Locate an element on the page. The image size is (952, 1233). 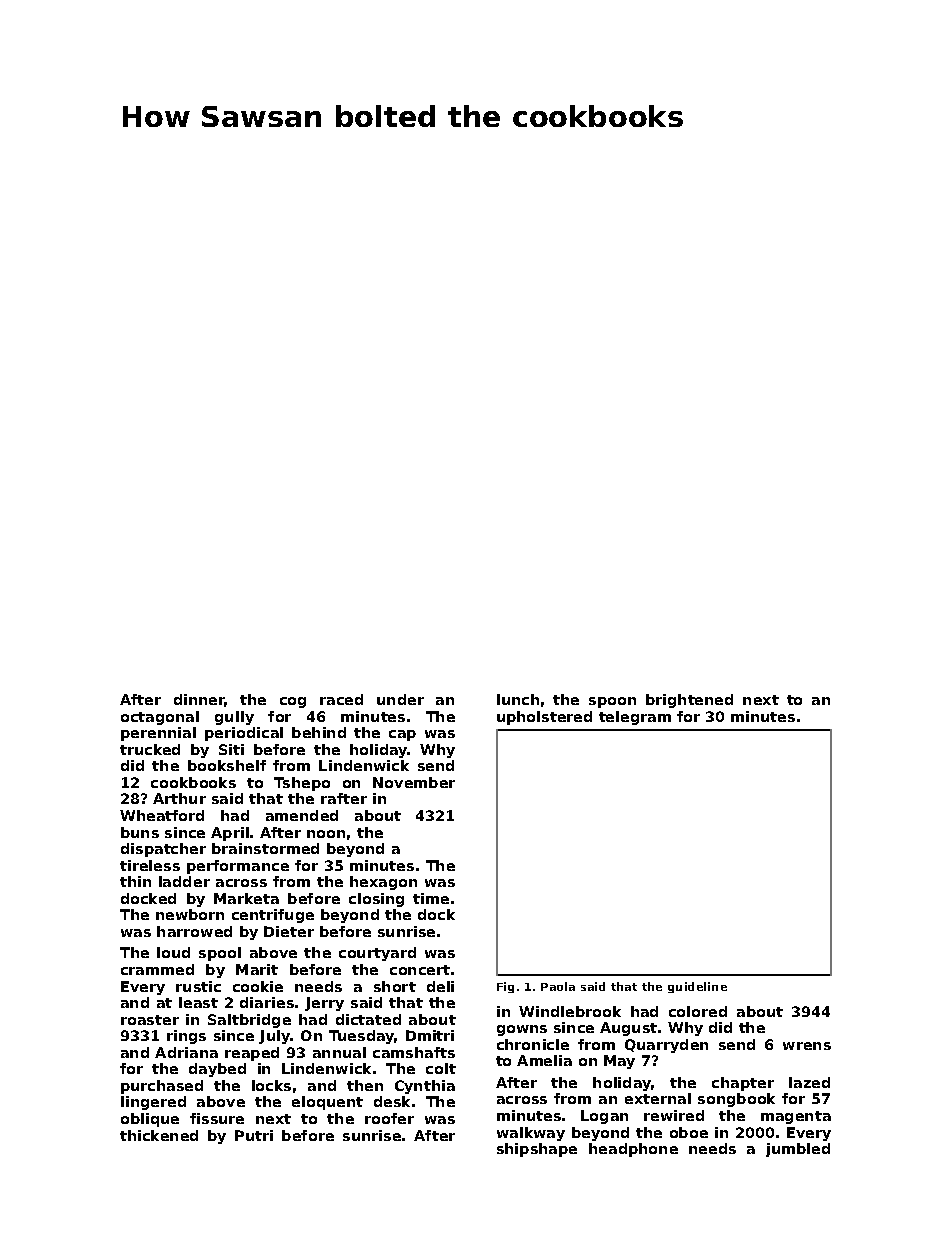
spoon is located at coordinates (612, 702).
